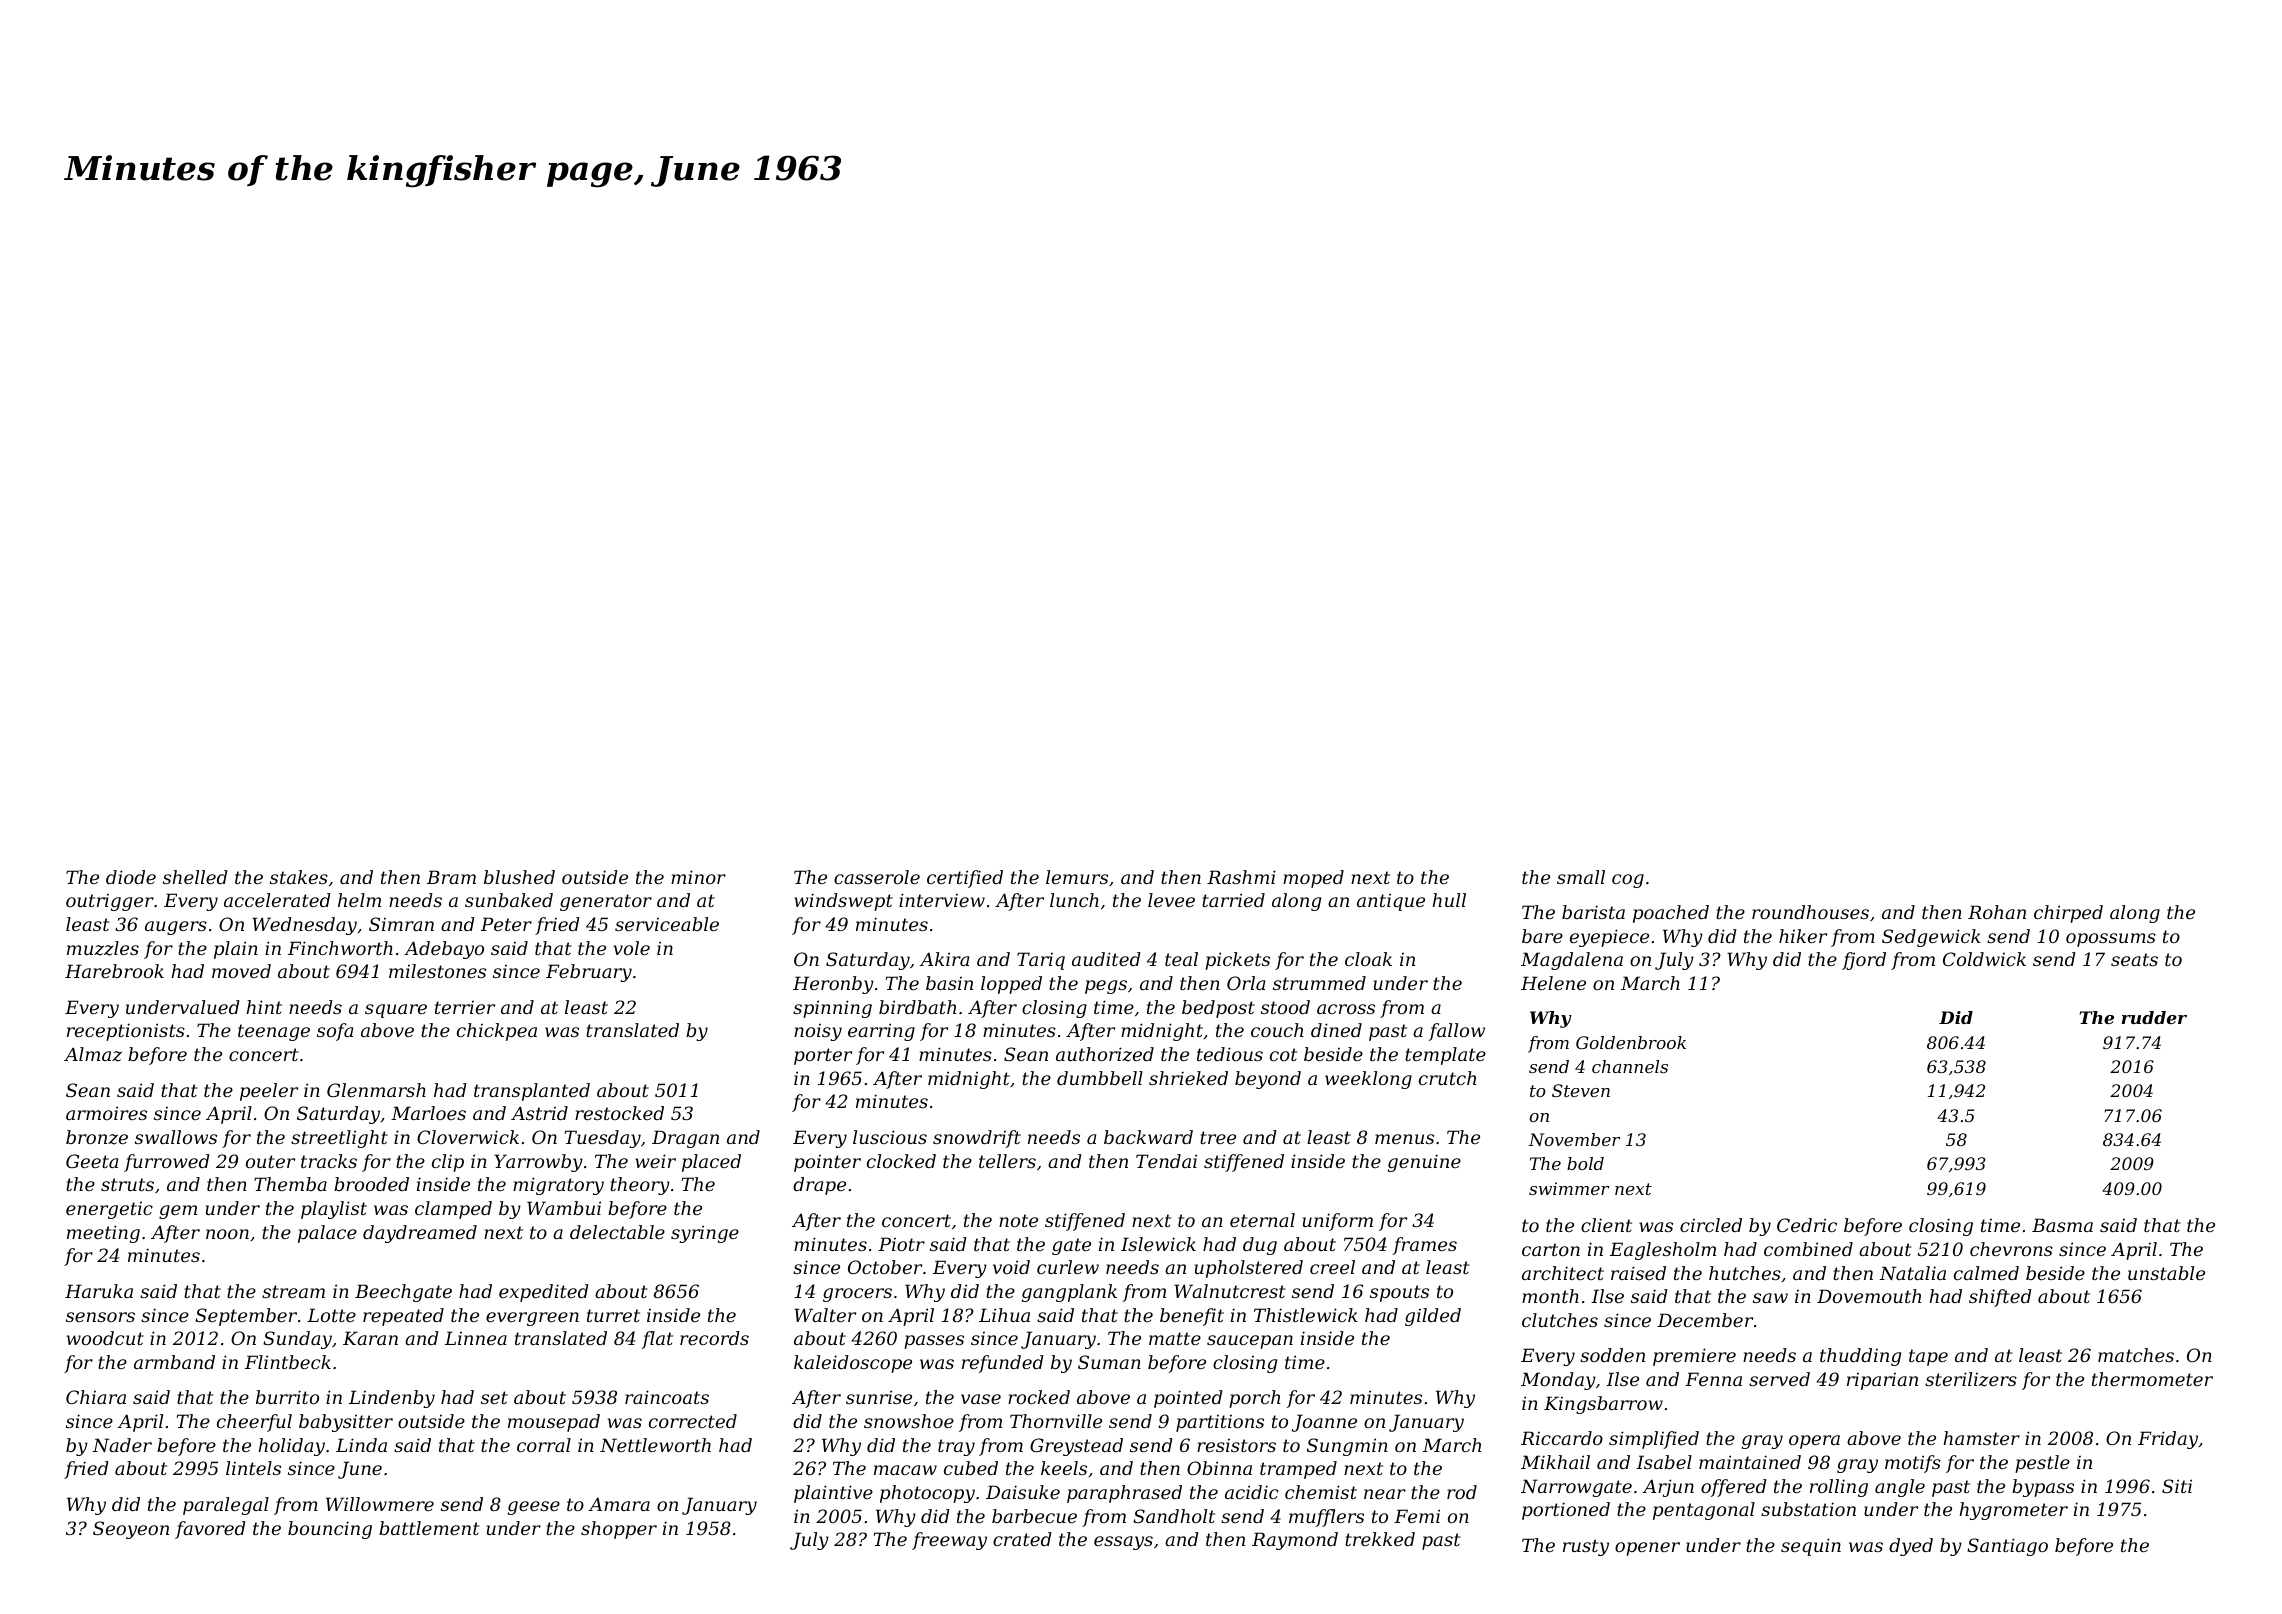  What do you see at coordinates (1984, 959) in the screenshot?
I see `Coldwick` at bounding box center [1984, 959].
